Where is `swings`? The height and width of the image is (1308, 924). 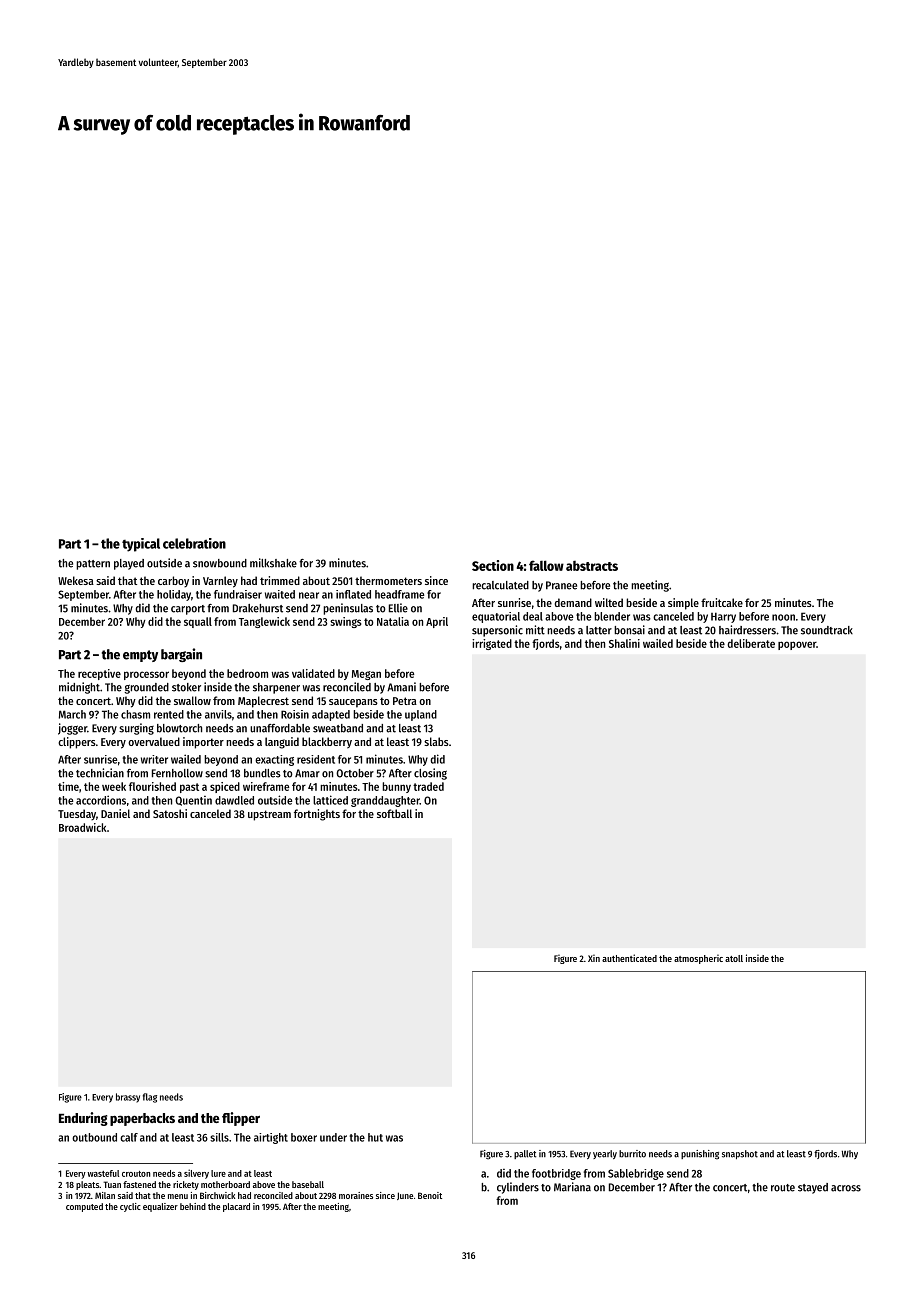 swings is located at coordinates (346, 622).
